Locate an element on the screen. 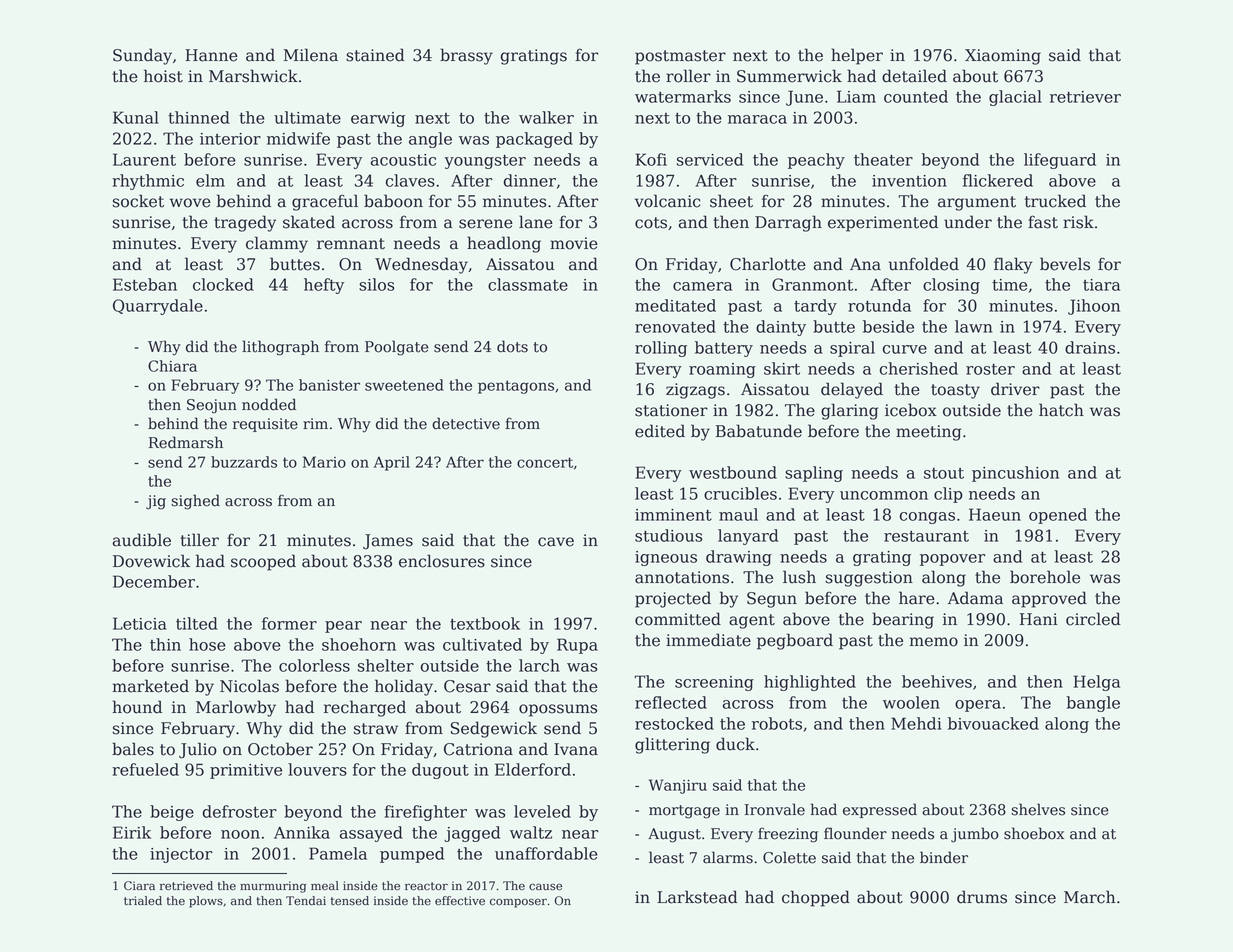  glacial is located at coordinates (1015, 98).
